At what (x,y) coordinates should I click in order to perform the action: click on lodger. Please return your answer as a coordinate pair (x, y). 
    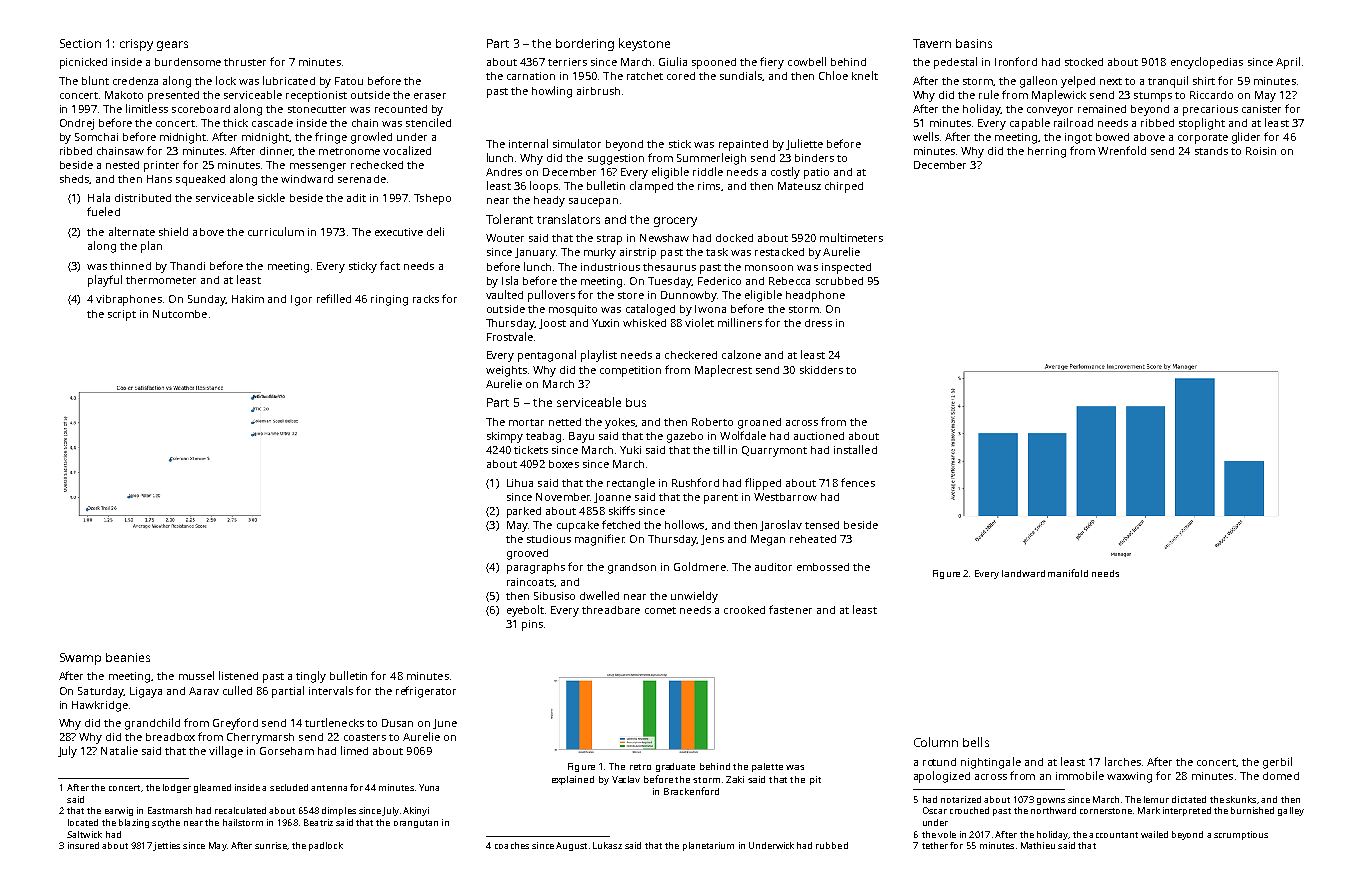
    Looking at the image, I should click on (177, 788).
